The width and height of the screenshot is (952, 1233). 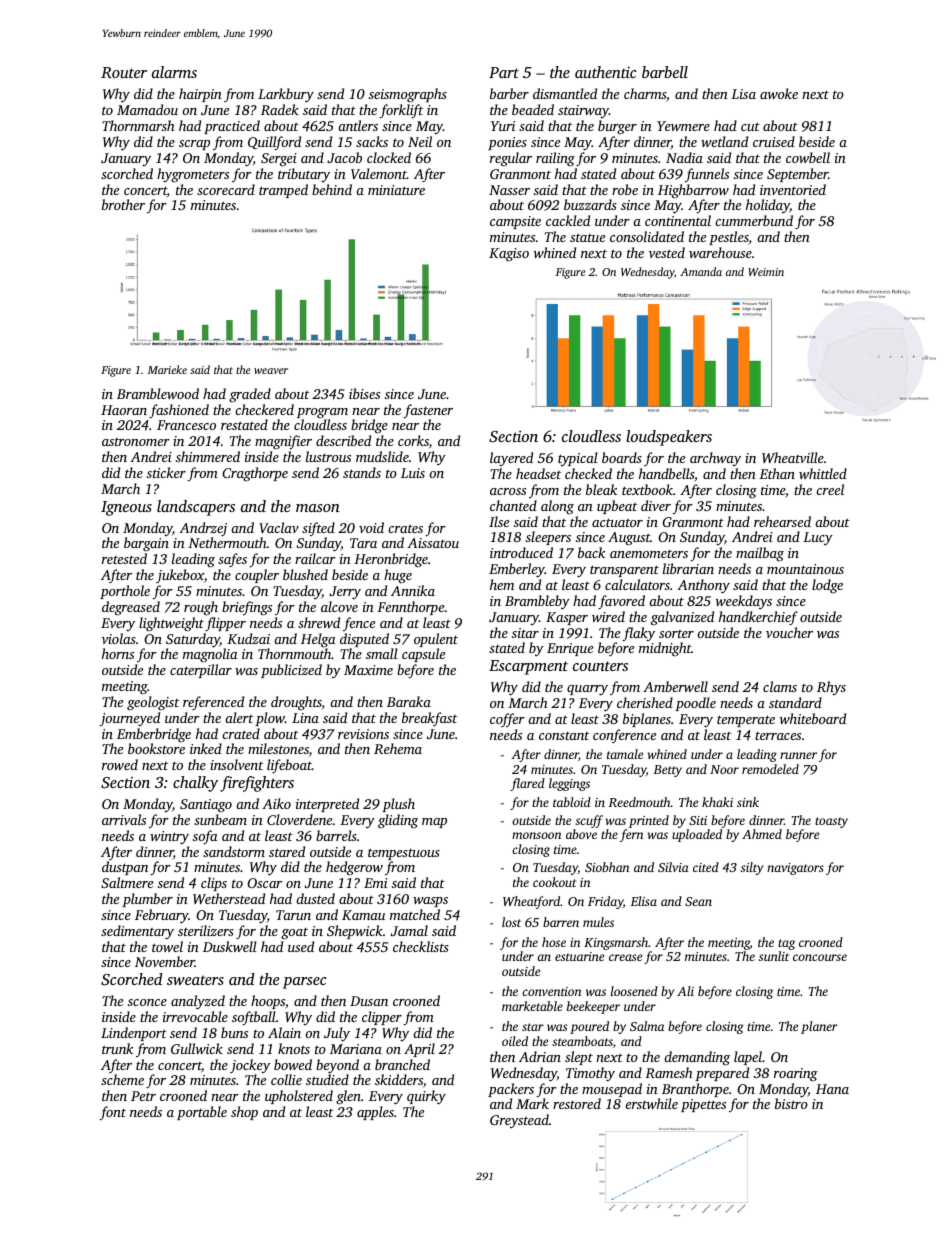 What do you see at coordinates (625, 189) in the screenshot?
I see `robe` at bounding box center [625, 189].
